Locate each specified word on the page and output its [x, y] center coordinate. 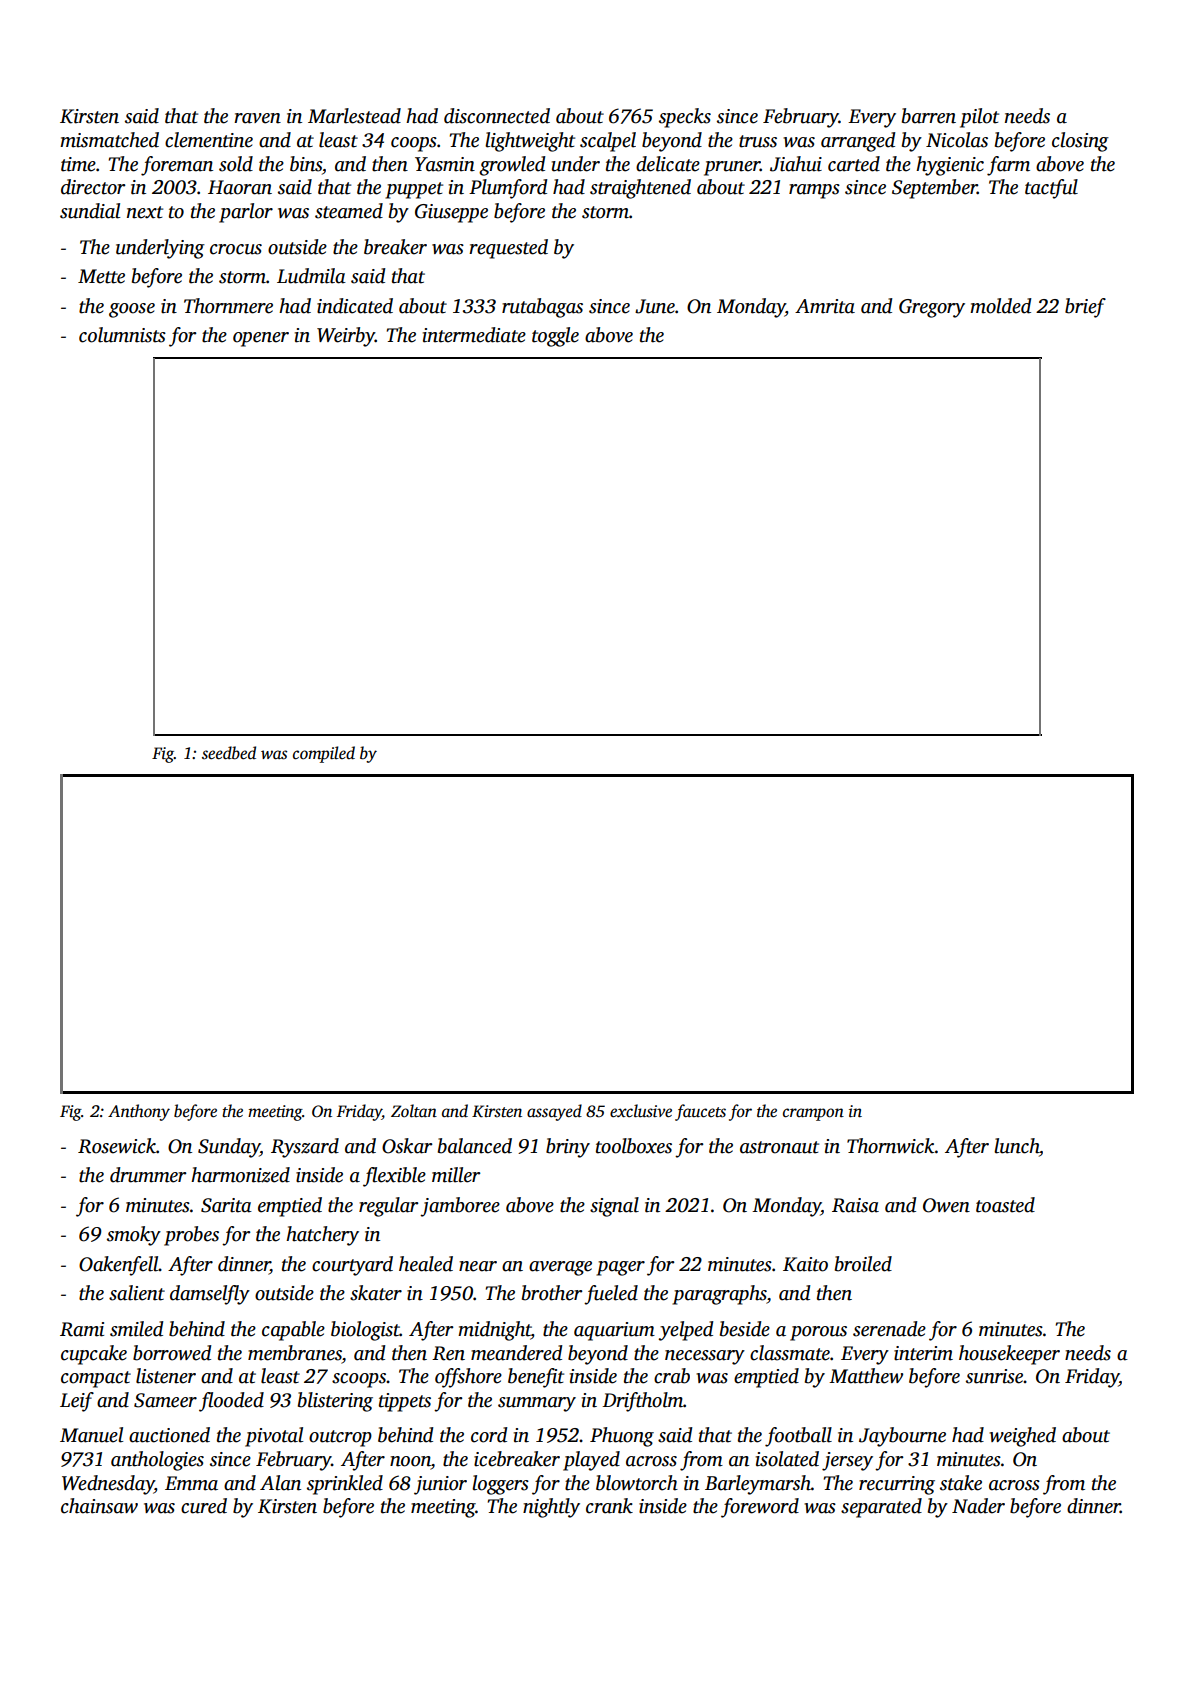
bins [306, 164]
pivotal [274, 1437]
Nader [978, 1506]
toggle [555, 337]
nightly [551, 1508]
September [934, 189]
